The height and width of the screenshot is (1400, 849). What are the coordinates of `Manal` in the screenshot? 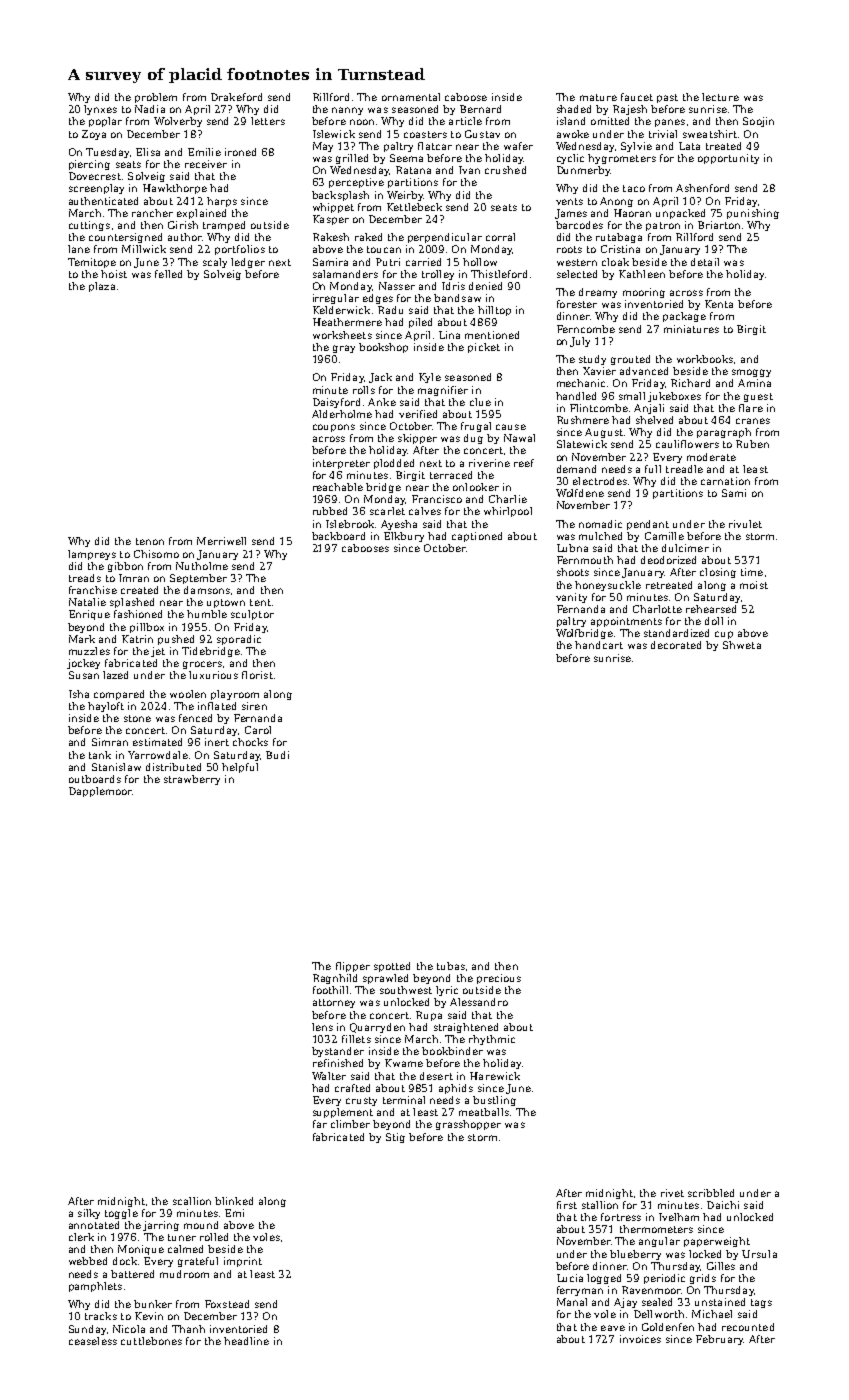 It's located at (572, 1302).
